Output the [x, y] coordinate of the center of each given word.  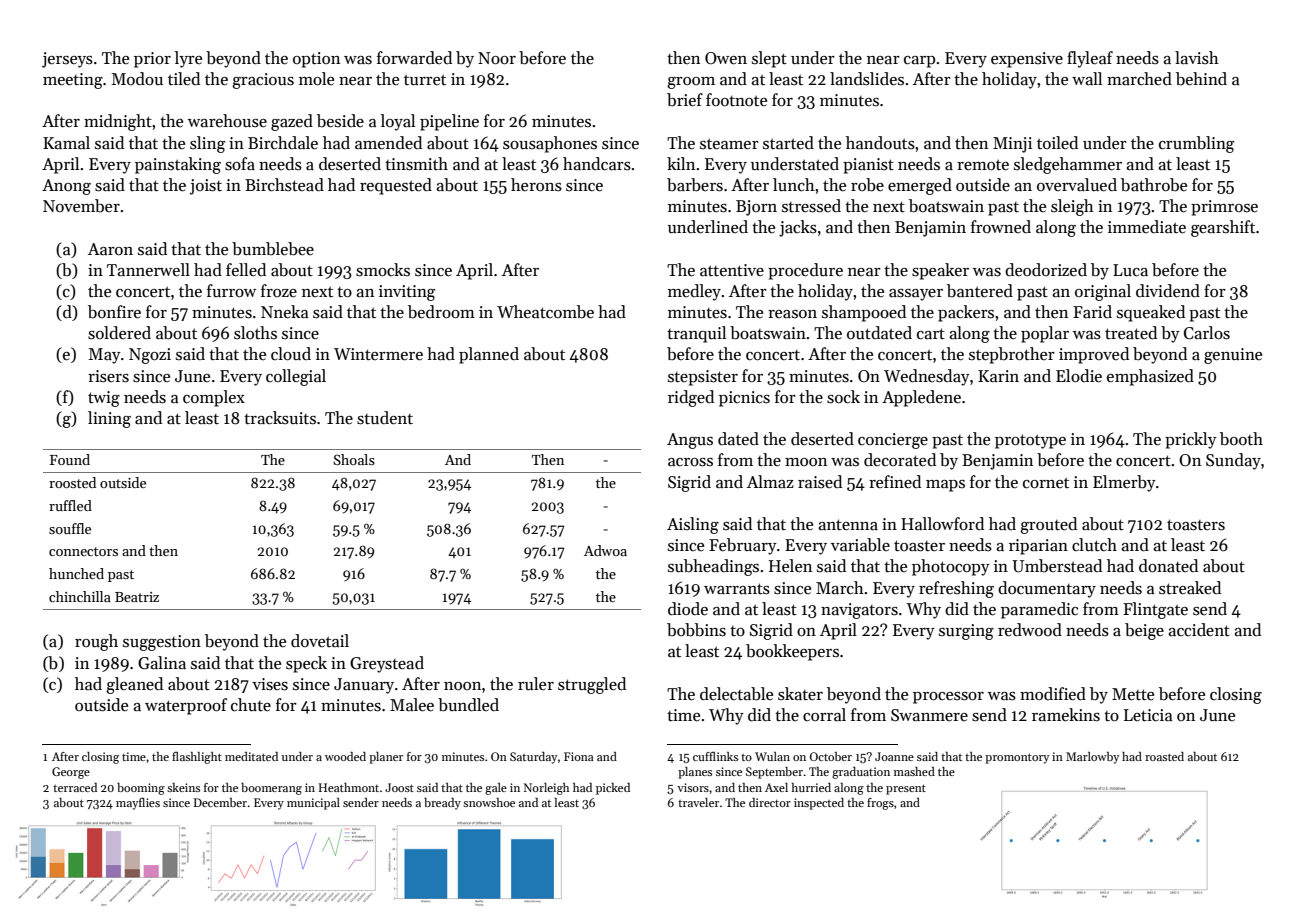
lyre [188, 59]
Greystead [387, 664]
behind [1201, 79]
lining [109, 419]
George [71, 773]
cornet [1046, 483]
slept [769, 59]
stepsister [703, 378]
